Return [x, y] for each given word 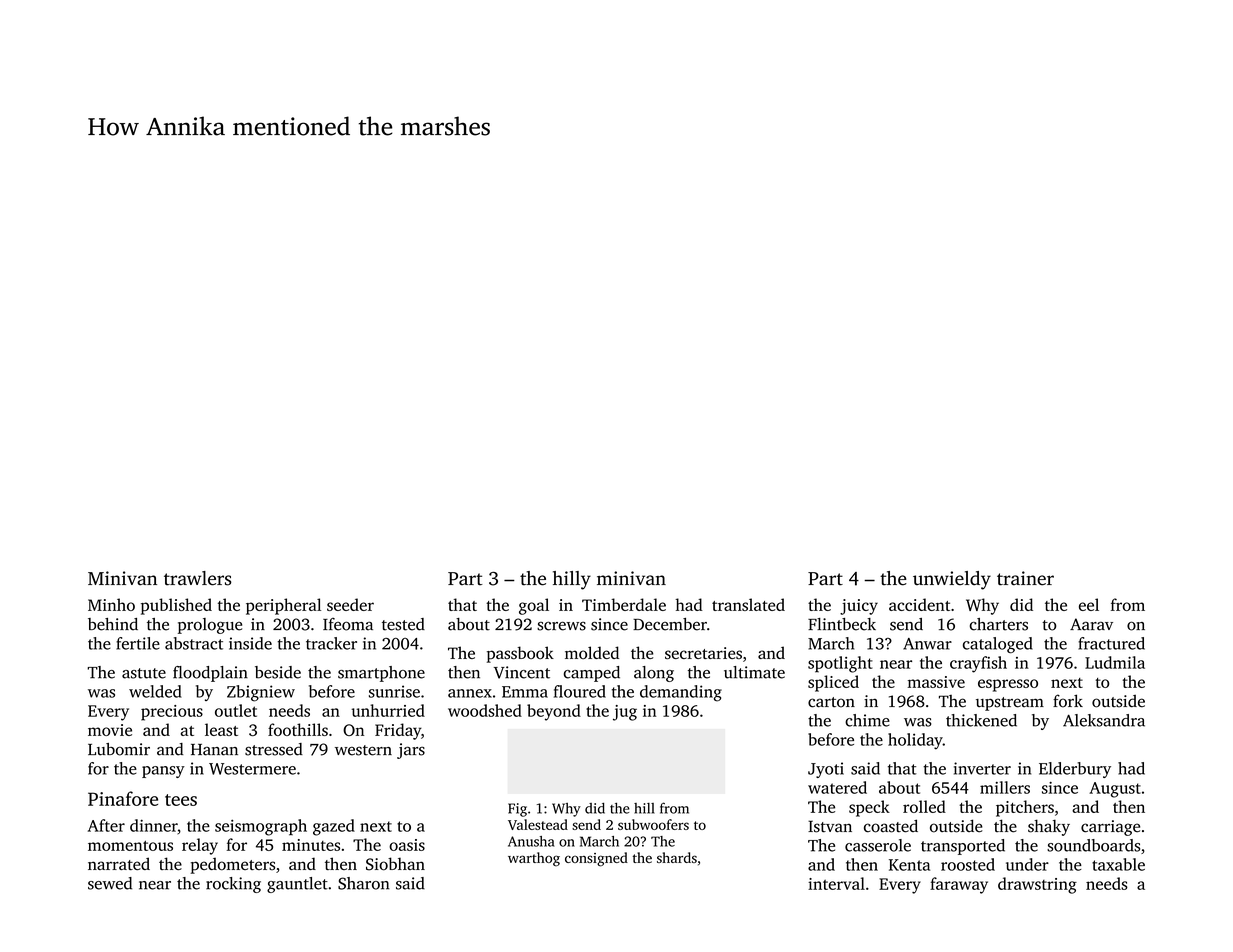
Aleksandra [1104, 720]
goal [534, 606]
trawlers [197, 578]
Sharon [364, 883]
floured [580, 691]
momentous [130, 846]
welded [155, 691]
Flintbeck [842, 624]
